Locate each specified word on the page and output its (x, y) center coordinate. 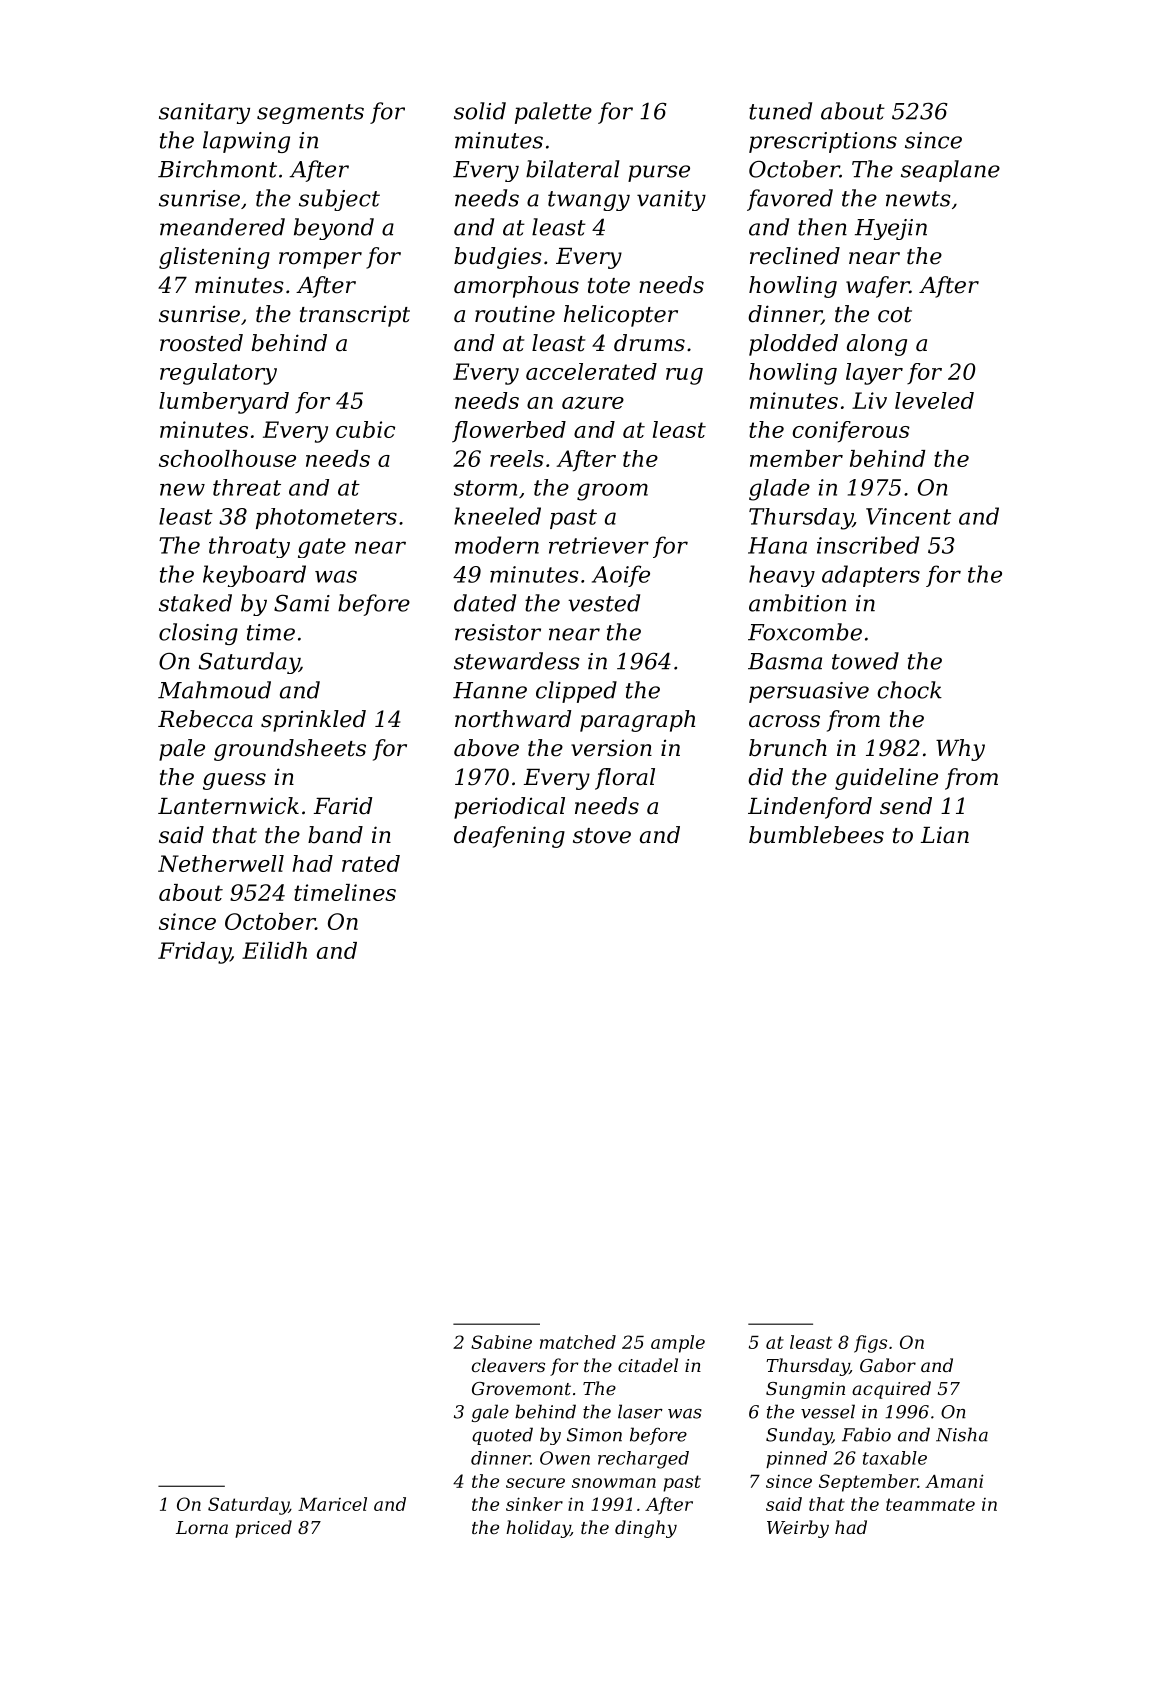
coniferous (851, 432)
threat (247, 487)
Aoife (621, 576)
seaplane (950, 171)
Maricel (332, 1504)
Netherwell (221, 863)
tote (609, 286)
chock (910, 690)
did (765, 777)
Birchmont (217, 169)
